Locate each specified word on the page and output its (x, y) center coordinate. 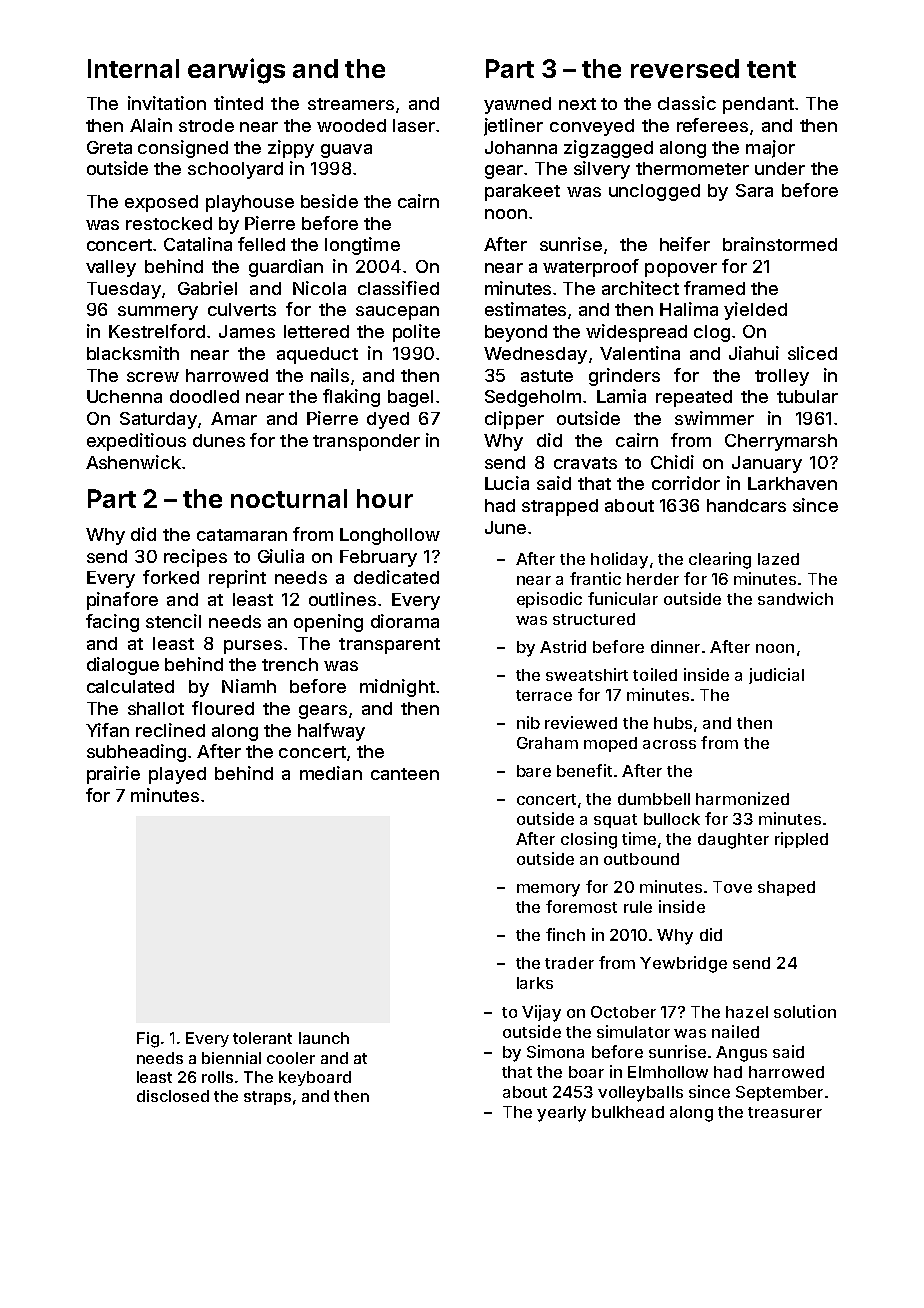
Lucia (507, 483)
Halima (689, 309)
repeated (694, 398)
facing (112, 623)
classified (398, 288)
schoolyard (235, 170)
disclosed (173, 1096)
